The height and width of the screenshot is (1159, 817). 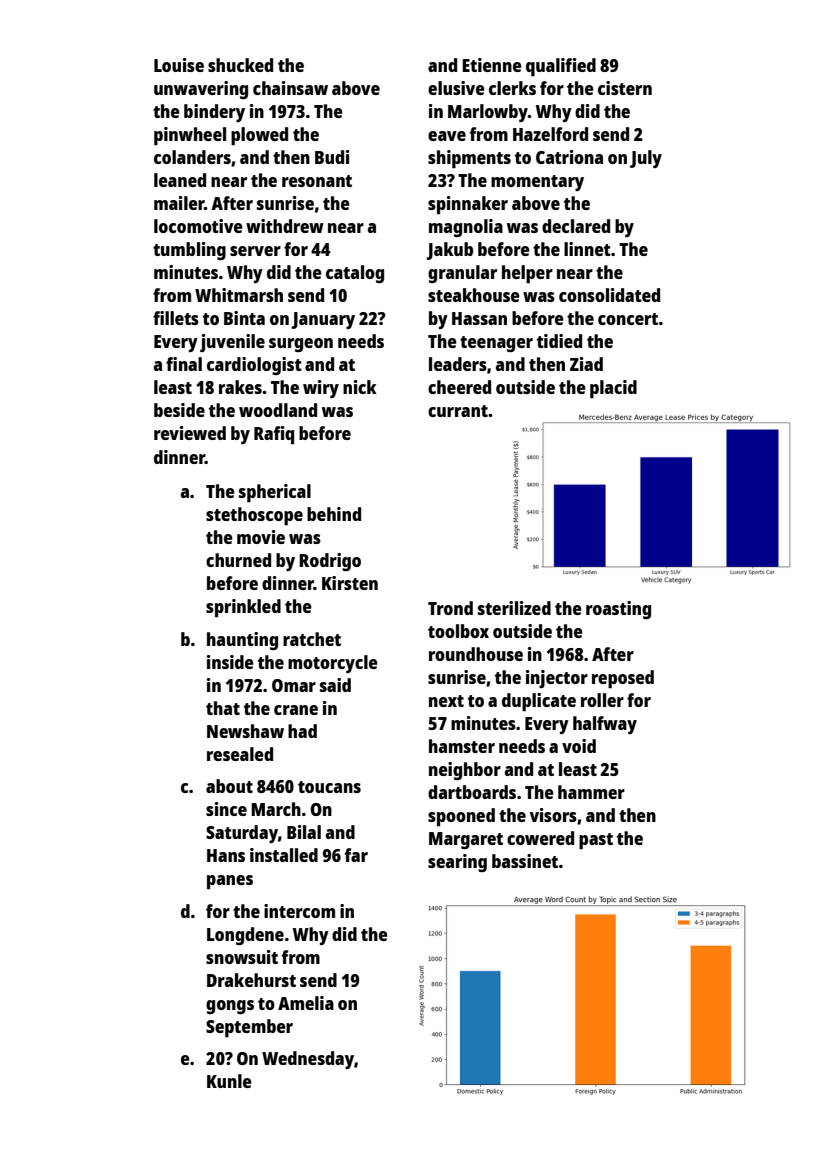 I want to click on placid, so click(x=613, y=389).
